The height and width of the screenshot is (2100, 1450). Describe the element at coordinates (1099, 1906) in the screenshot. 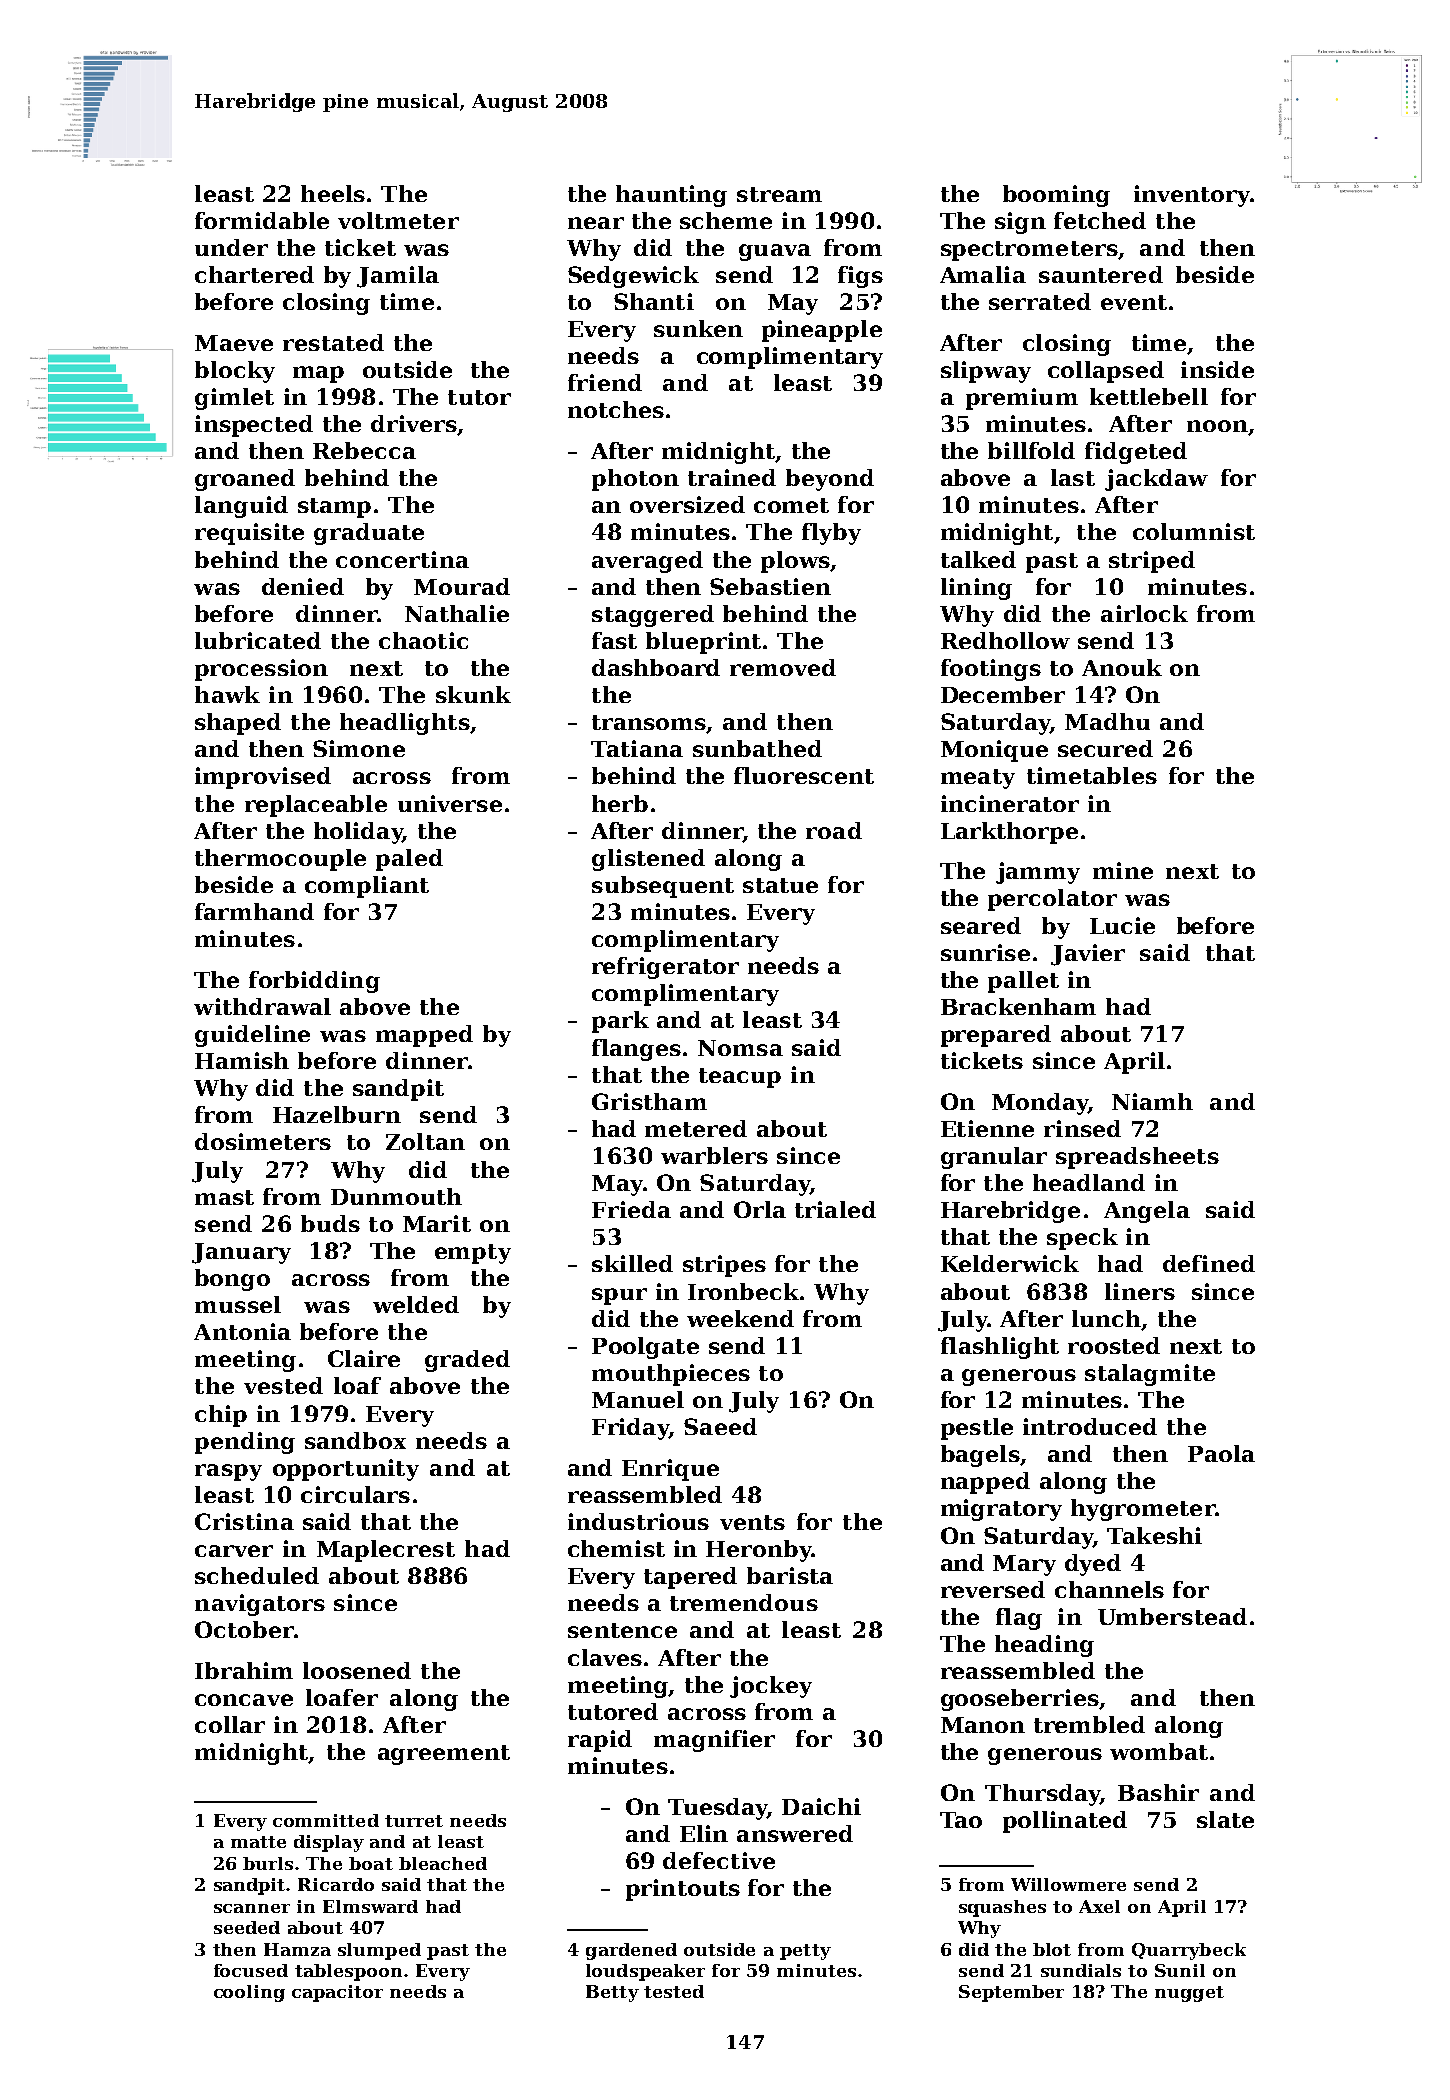

I see `Axel` at that location.
